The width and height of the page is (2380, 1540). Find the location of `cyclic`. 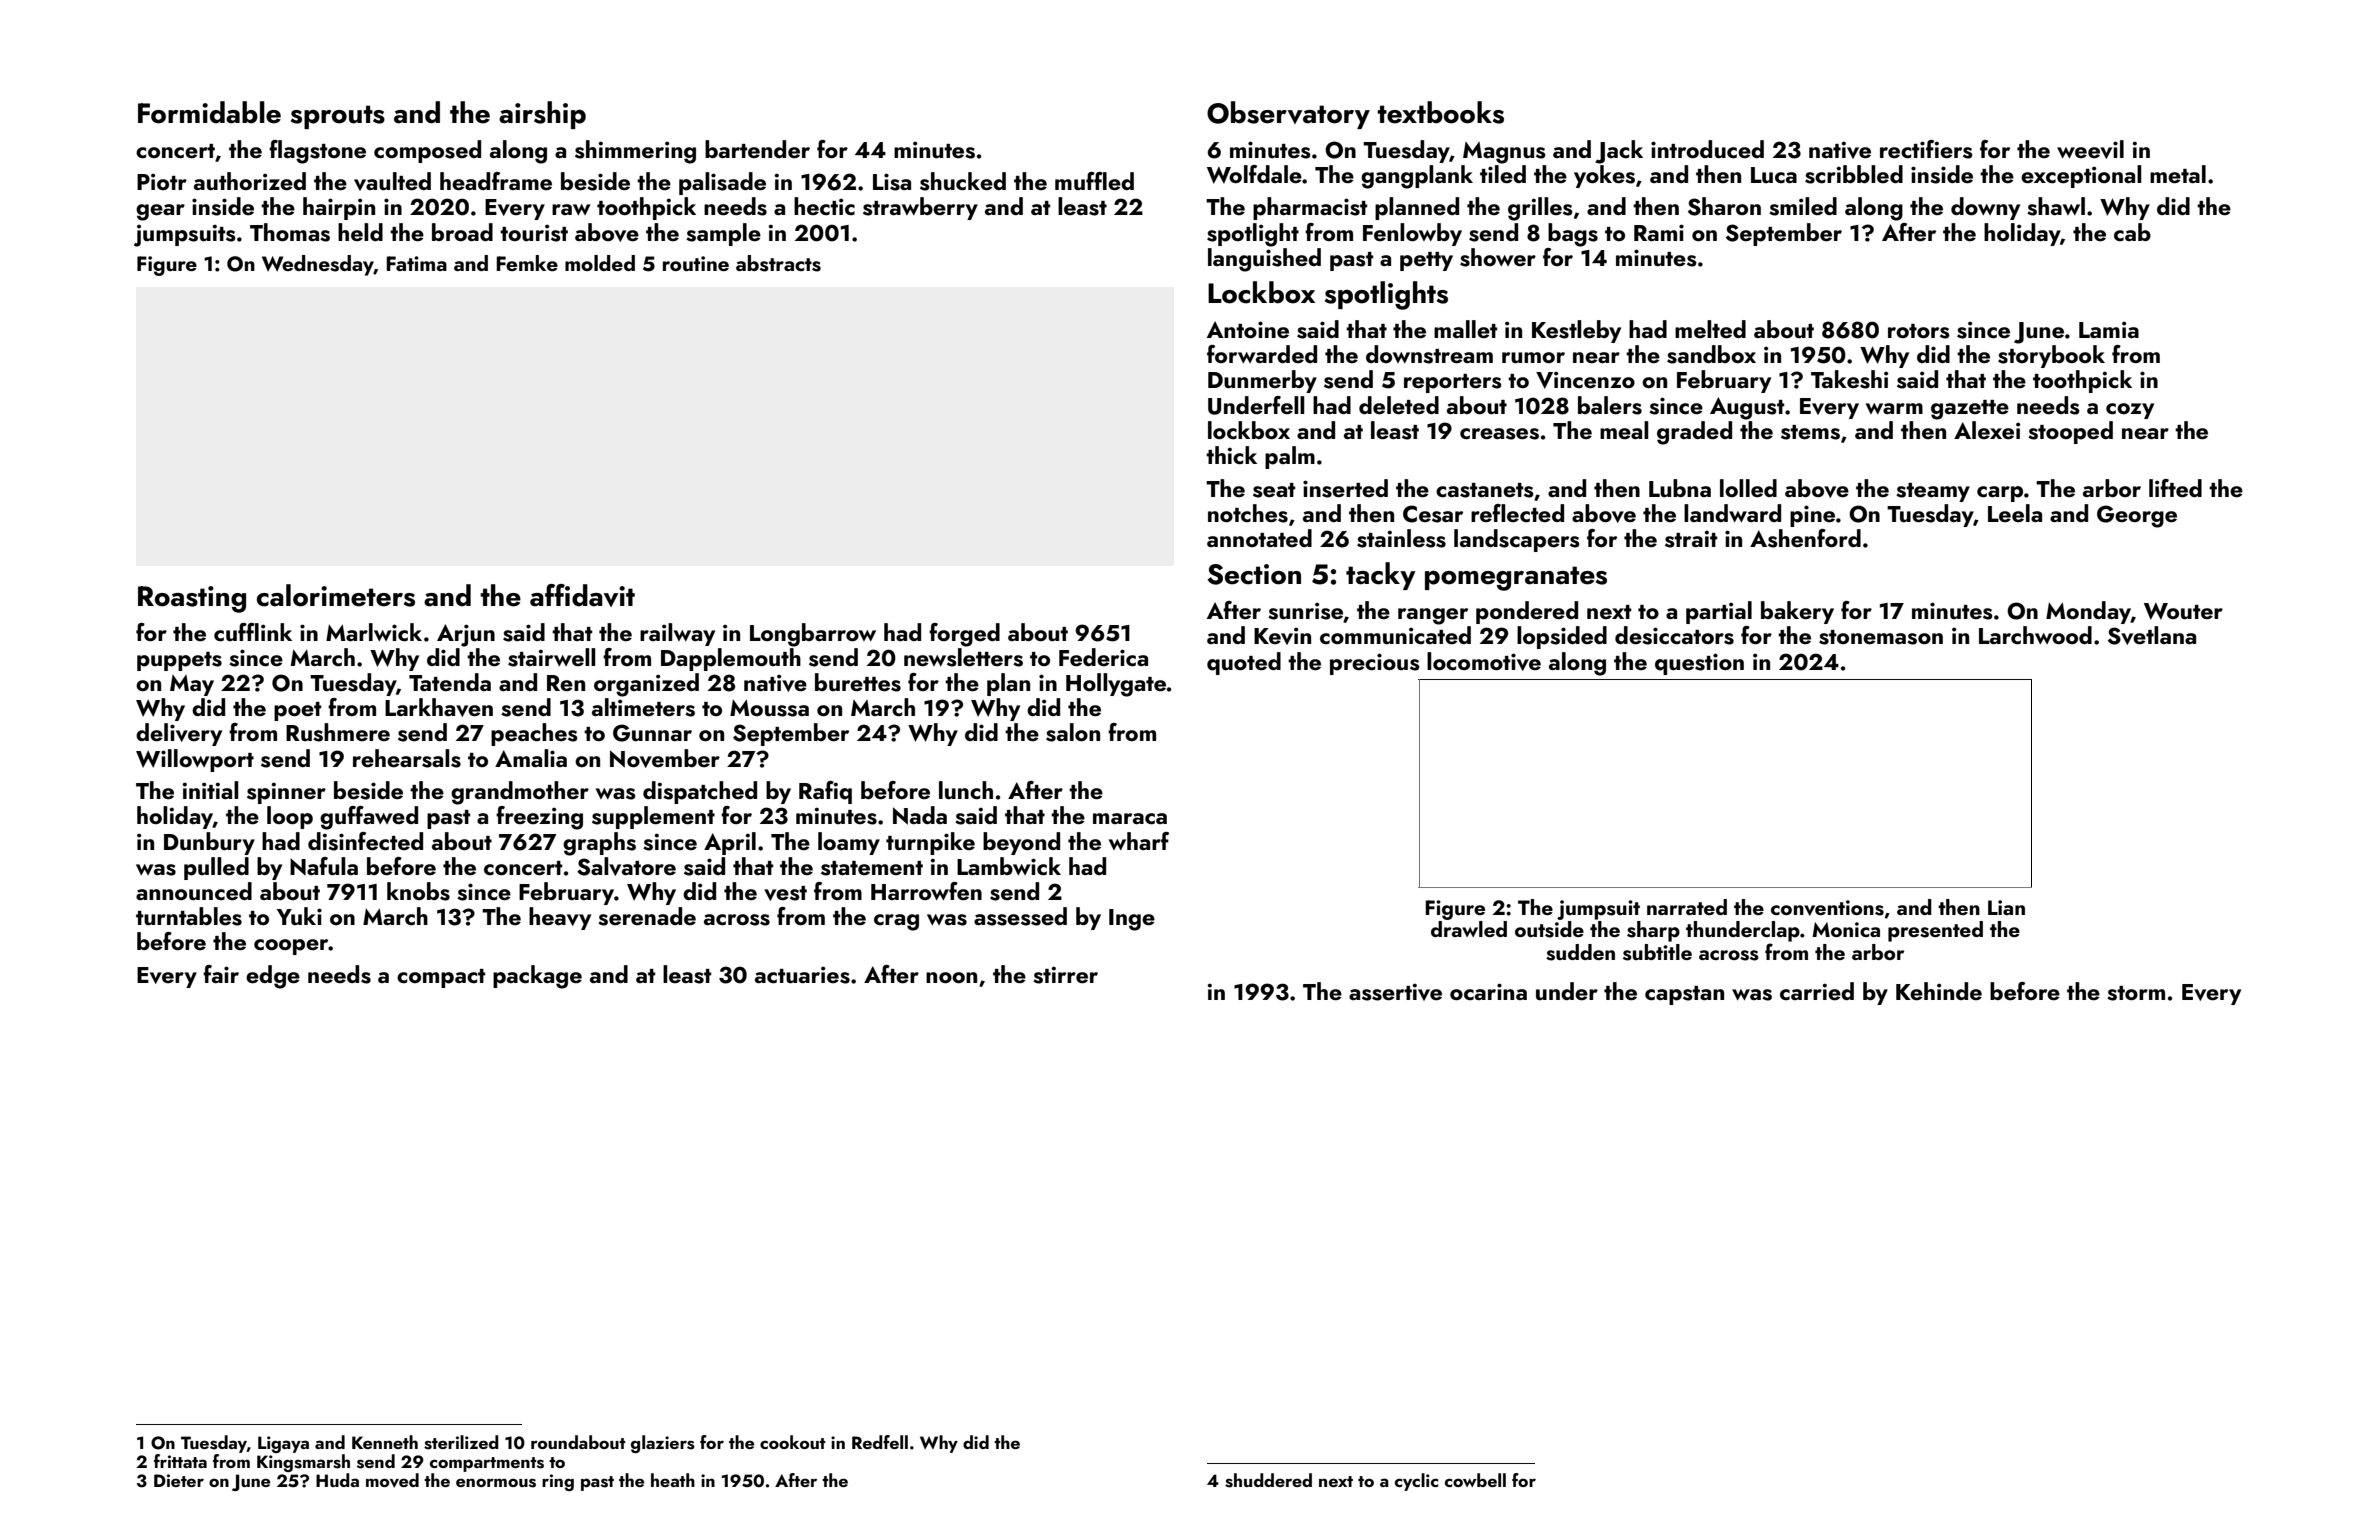

cyclic is located at coordinates (1416, 1482).
